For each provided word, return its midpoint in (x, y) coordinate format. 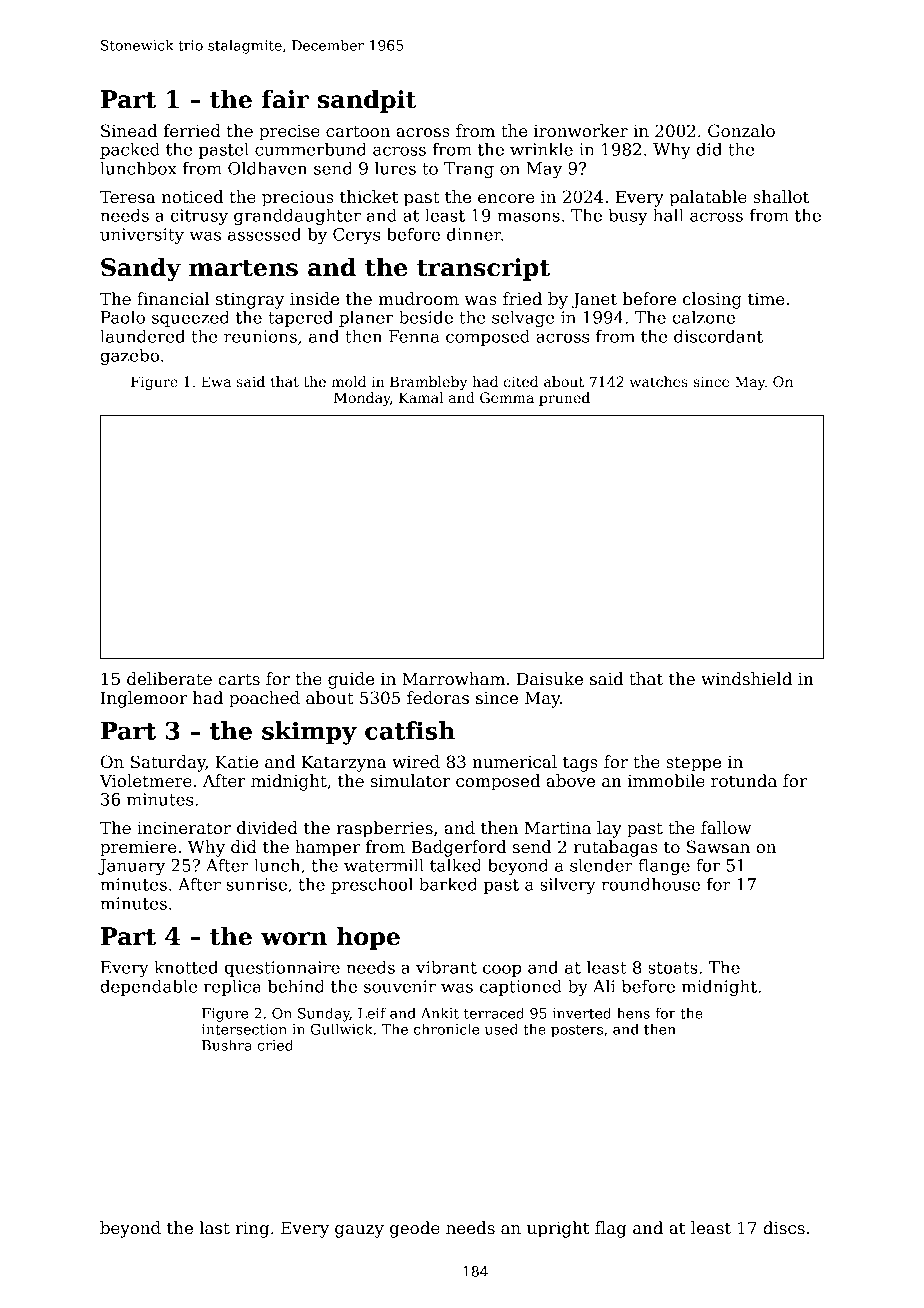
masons (528, 217)
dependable (149, 987)
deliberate (169, 679)
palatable (708, 198)
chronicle (447, 1029)
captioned (521, 987)
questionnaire (282, 969)
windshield (746, 679)
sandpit (367, 101)
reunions (260, 336)
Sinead (129, 131)
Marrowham (453, 679)
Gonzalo (741, 131)
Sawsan (718, 847)
